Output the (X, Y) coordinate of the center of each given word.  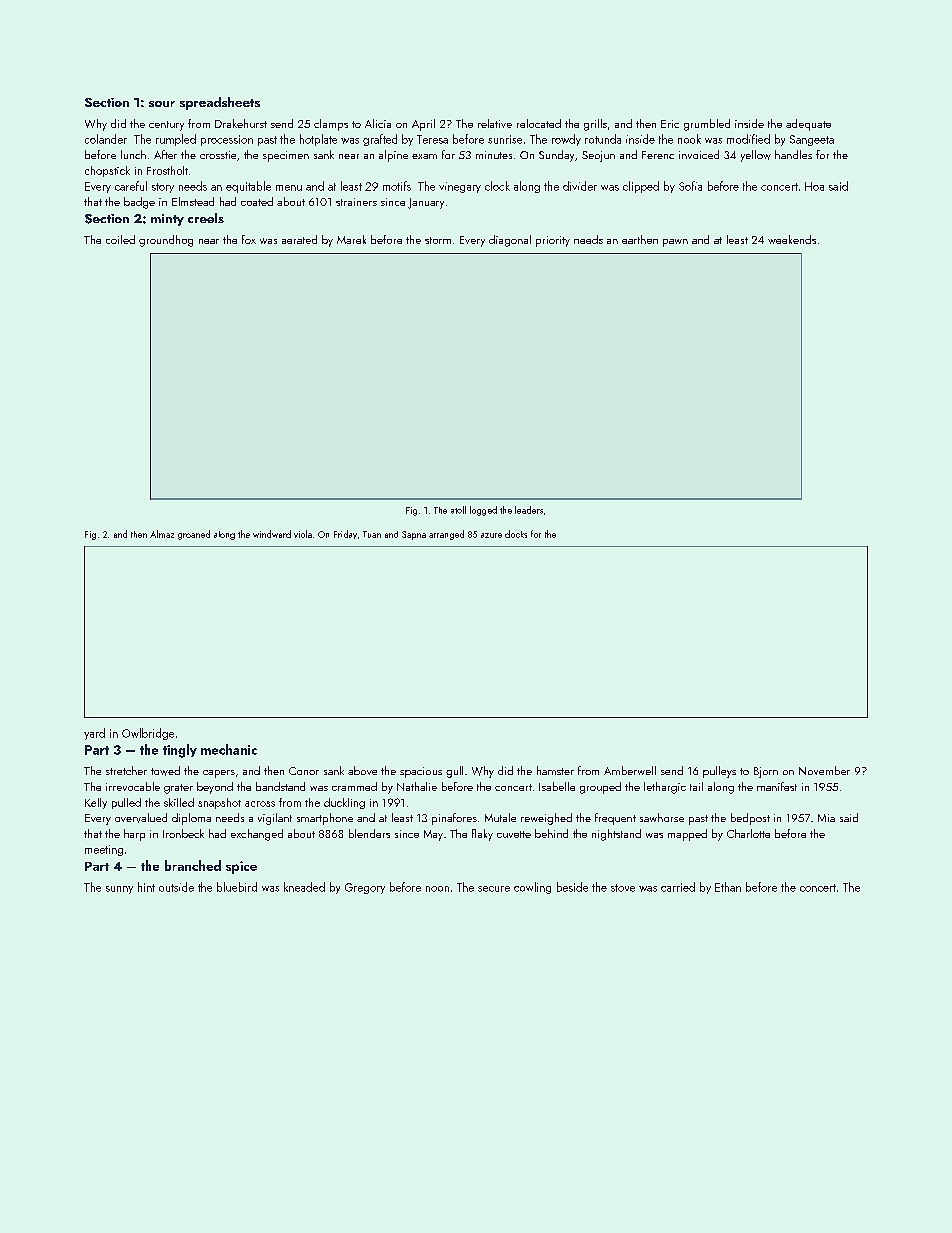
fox (249, 239)
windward (272, 534)
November (824, 770)
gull (454, 772)
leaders (529, 510)
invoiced (699, 154)
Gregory (365, 888)
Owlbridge (148, 734)
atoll (458, 510)
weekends (792, 239)
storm (438, 240)
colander (106, 139)
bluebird (237, 887)
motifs (397, 186)
